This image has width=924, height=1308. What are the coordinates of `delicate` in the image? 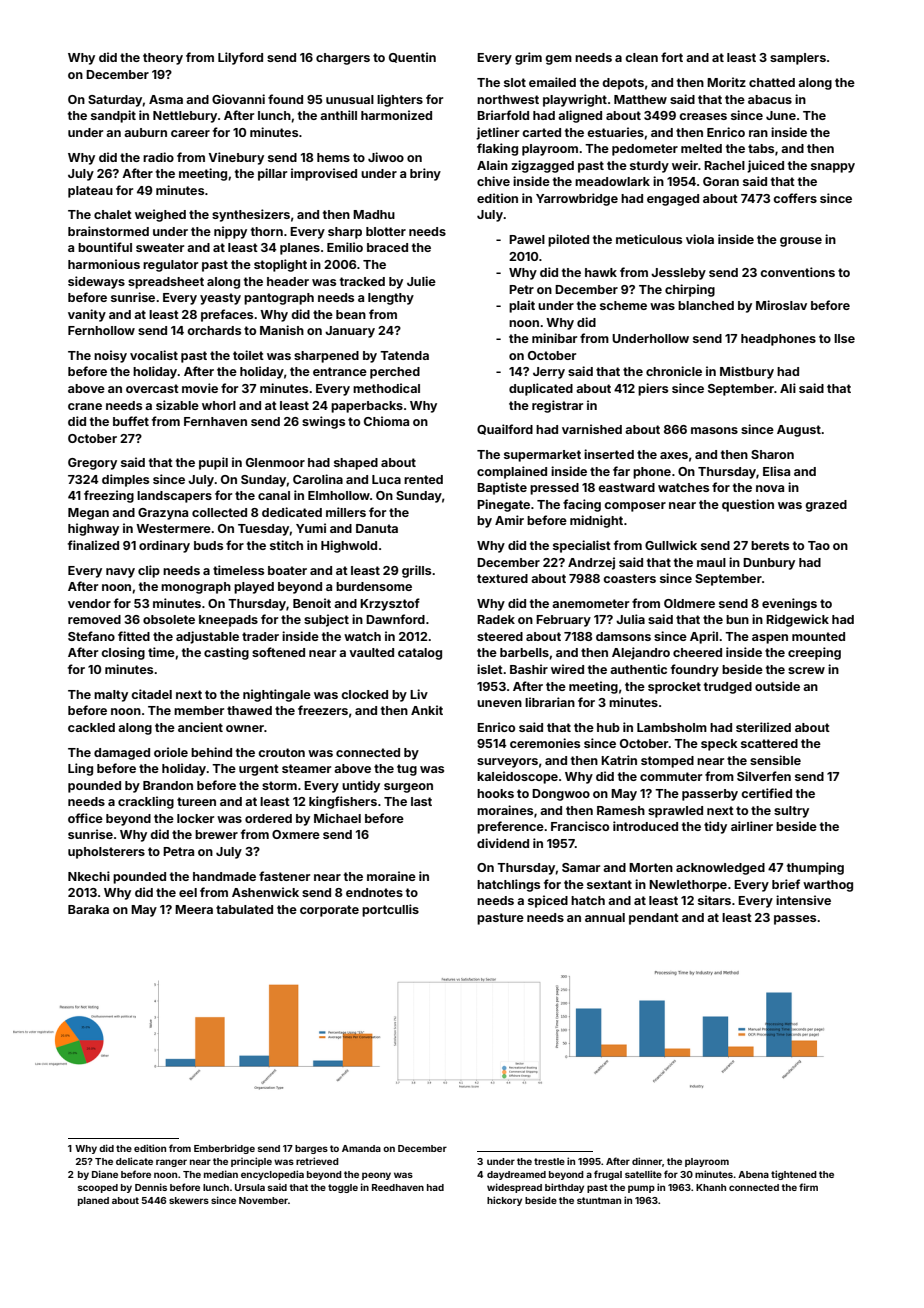 It's located at (134, 1161).
